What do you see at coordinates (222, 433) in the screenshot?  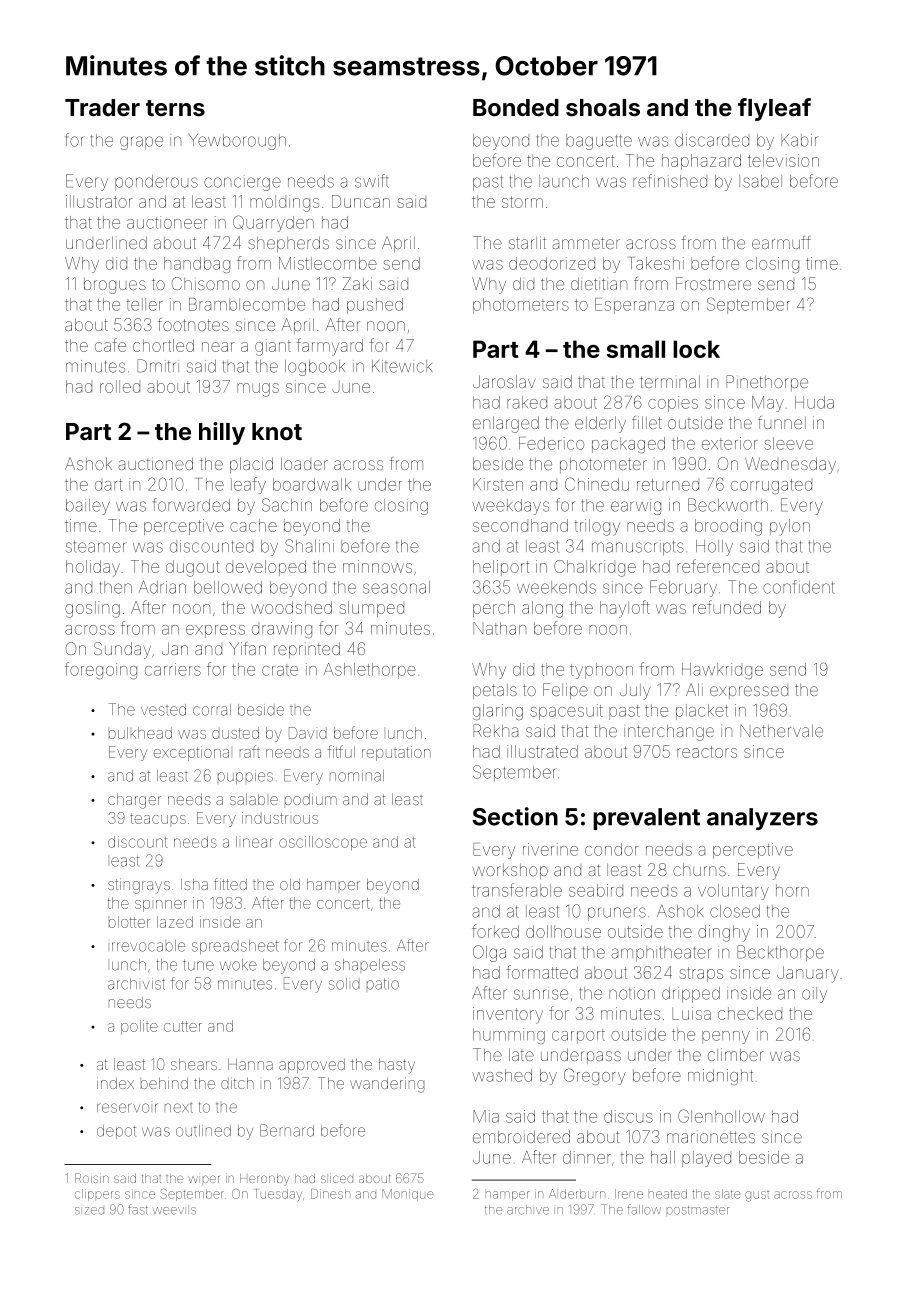 I see `hilly` at bounding box center [222, 433].
